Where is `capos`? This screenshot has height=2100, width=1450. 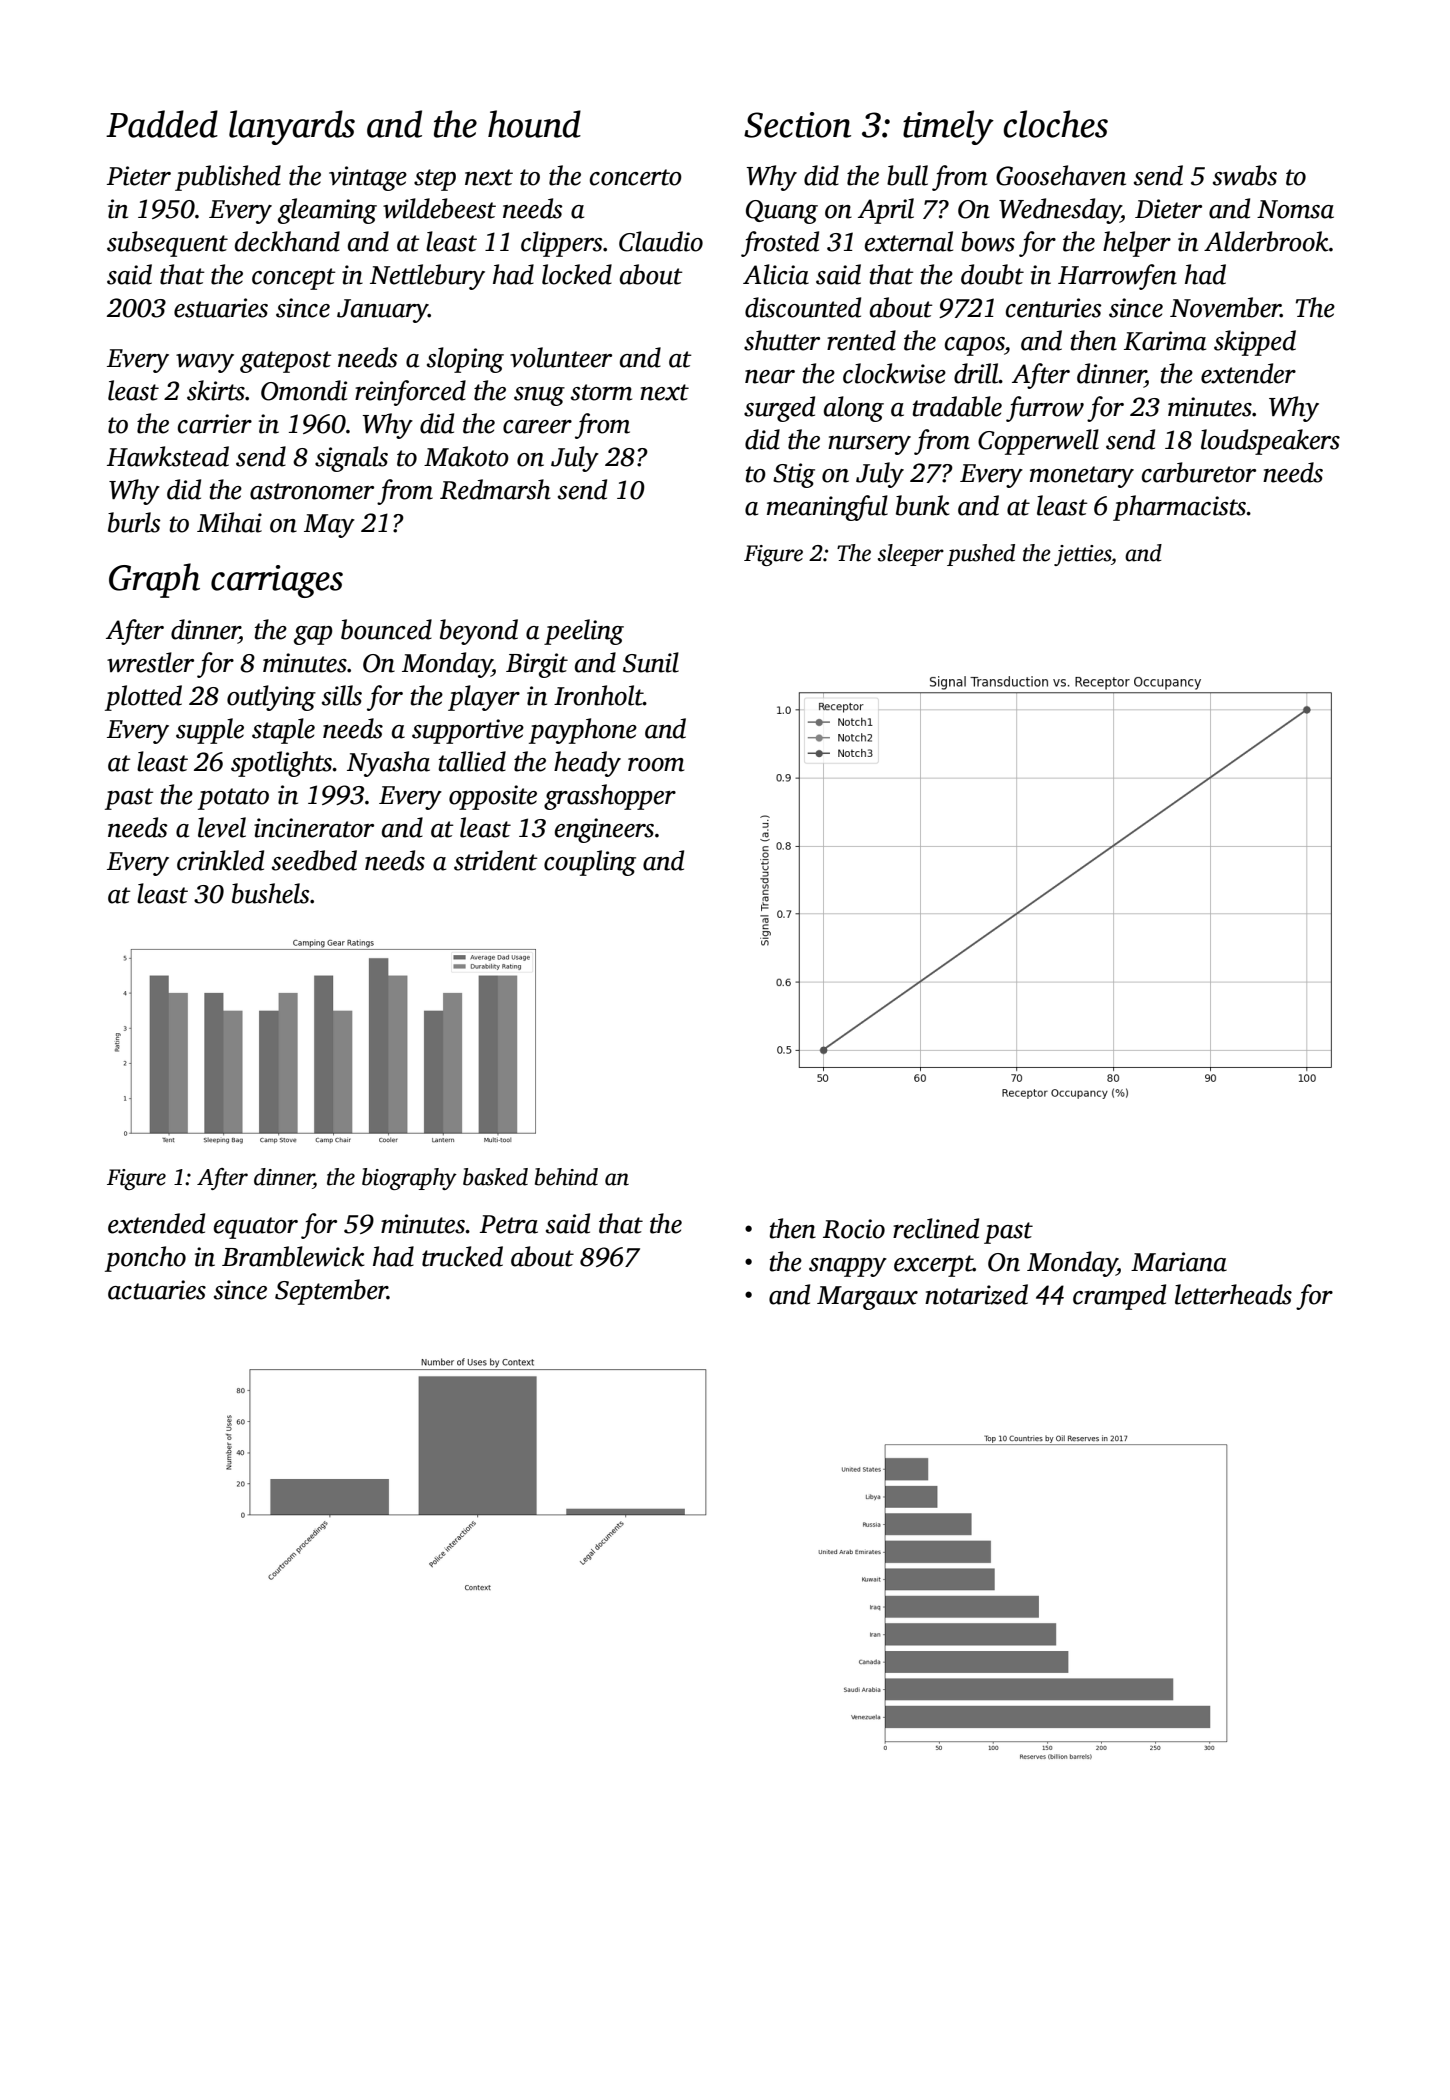
capos is located at coordinates (974, 346).
